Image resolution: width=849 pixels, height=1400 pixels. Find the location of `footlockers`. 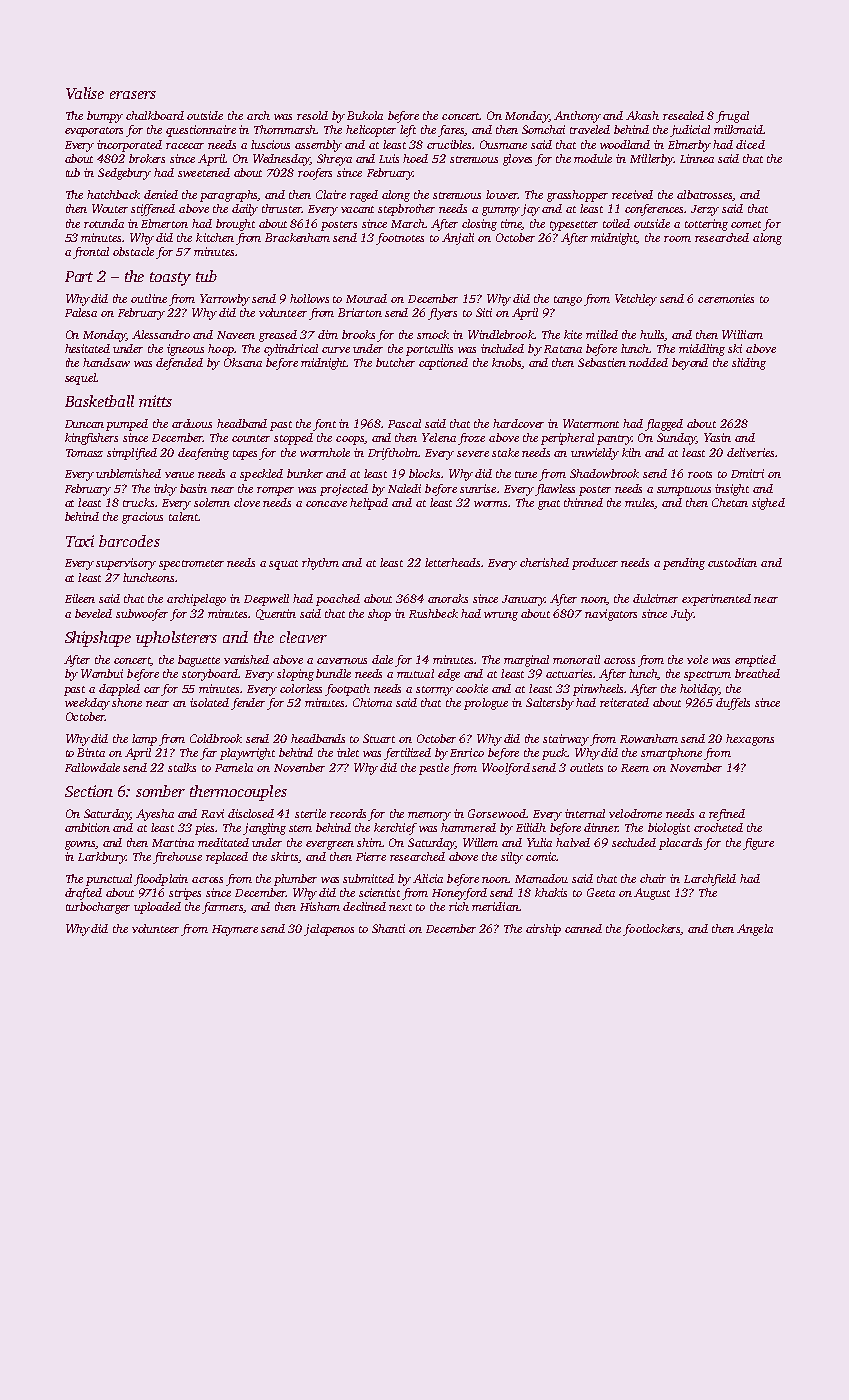

footlockers is located at coordinates (652, 930).
